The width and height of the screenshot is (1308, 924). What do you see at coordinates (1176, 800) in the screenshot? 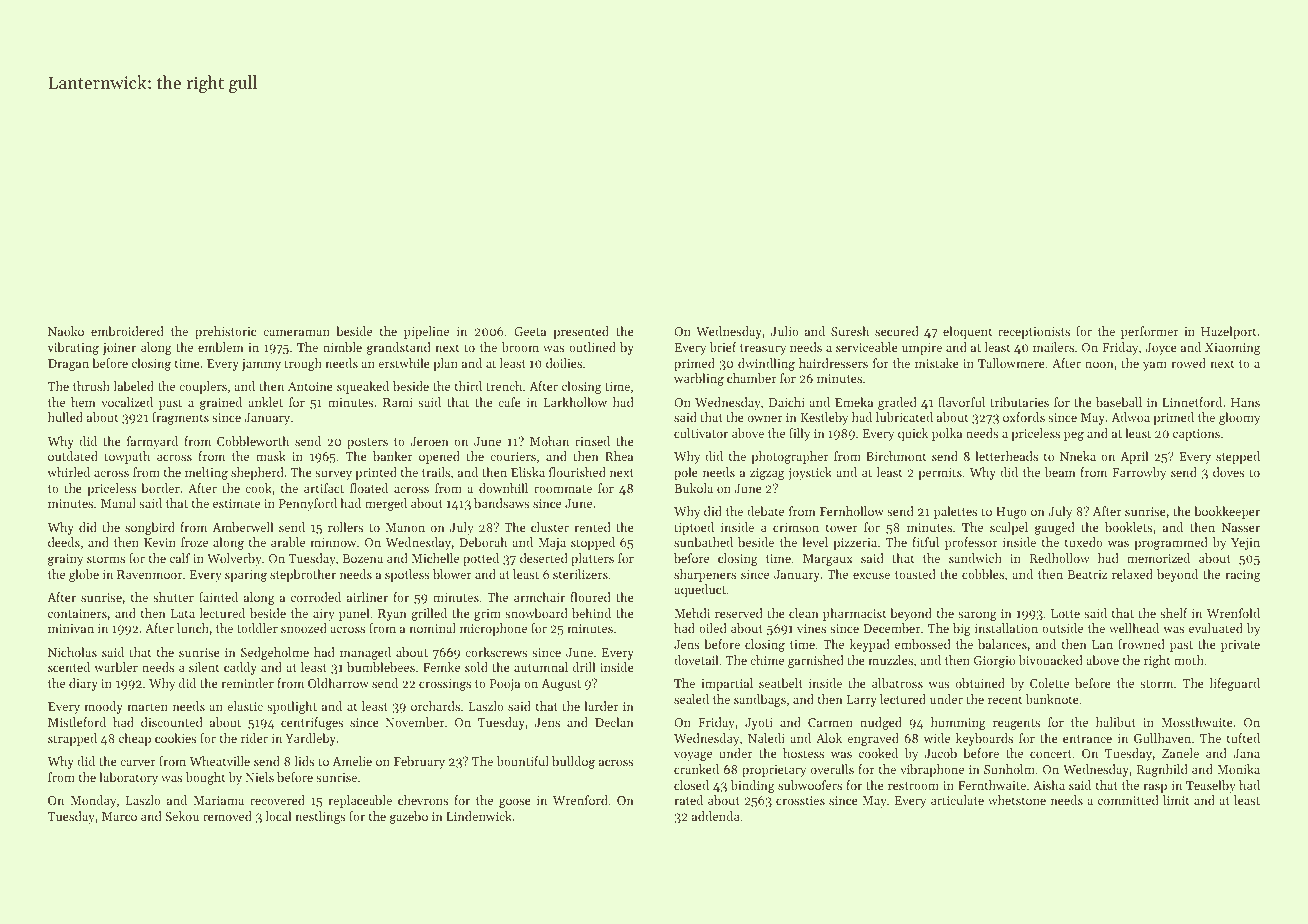
I see `limit` at bounding box center [1176, 800].
